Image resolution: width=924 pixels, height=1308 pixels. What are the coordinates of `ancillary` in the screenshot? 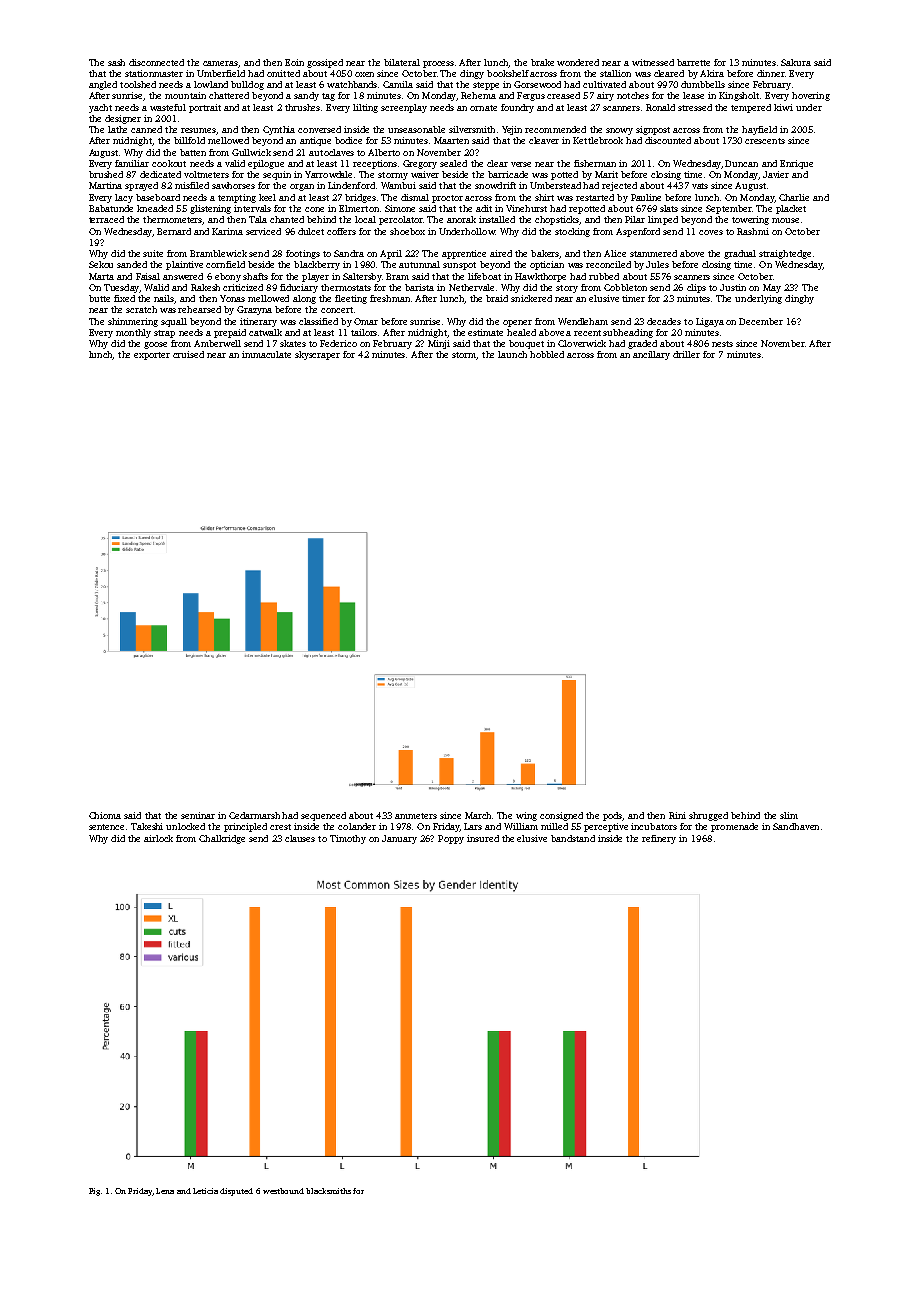 It's located at (651, 355).
